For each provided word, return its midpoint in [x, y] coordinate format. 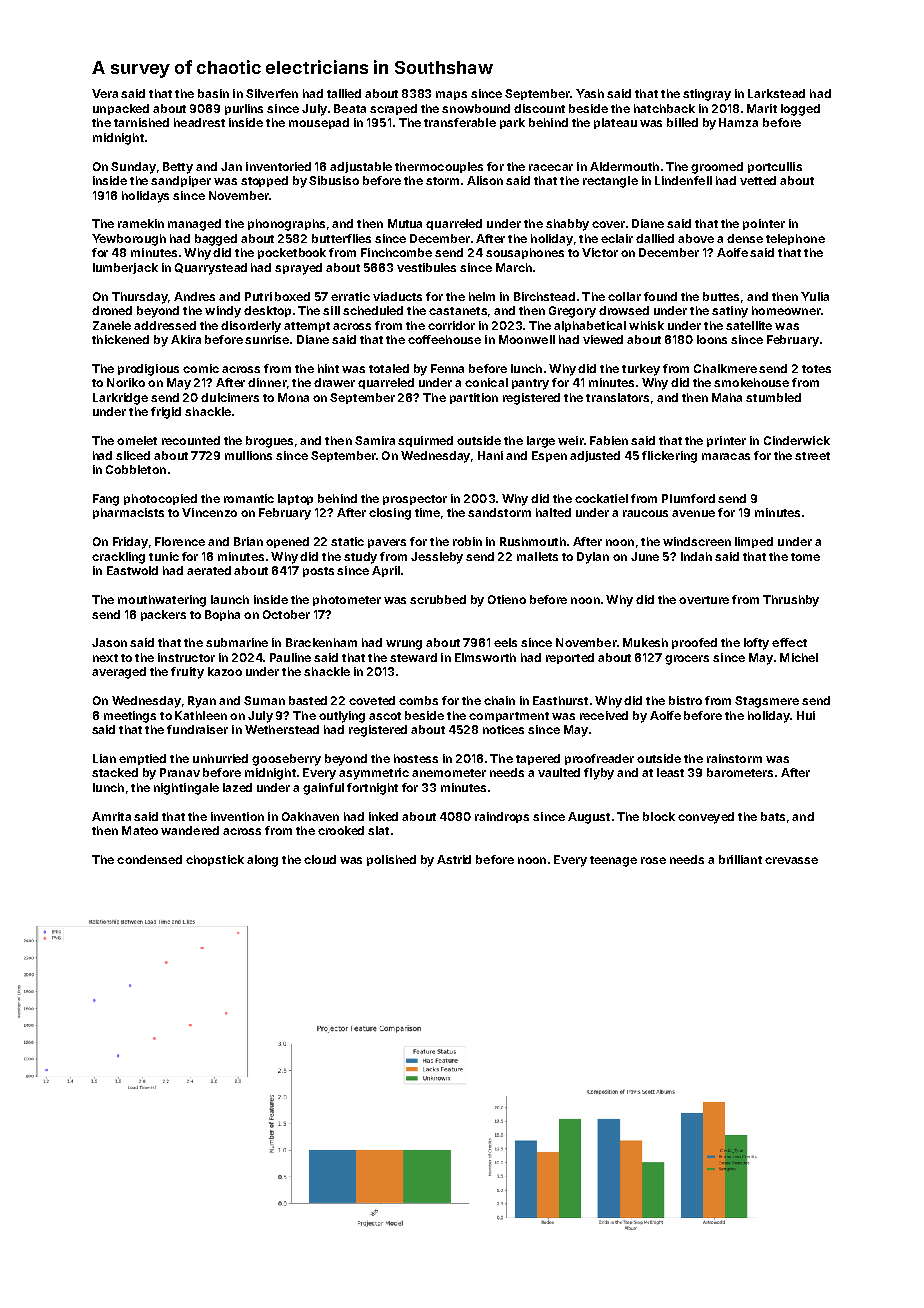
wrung [404, 645]
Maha [727, 397]
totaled [389, 368]
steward [413, 657]
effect [789, 642]
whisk [646, 325]
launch [230, 599]
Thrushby [791, 601]
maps [451, 95]
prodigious [148, 370]
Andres [194, 296]
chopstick [215, 860]
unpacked [121, 109]
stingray [707, 95]
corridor [451, 325]
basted [308, 700]
